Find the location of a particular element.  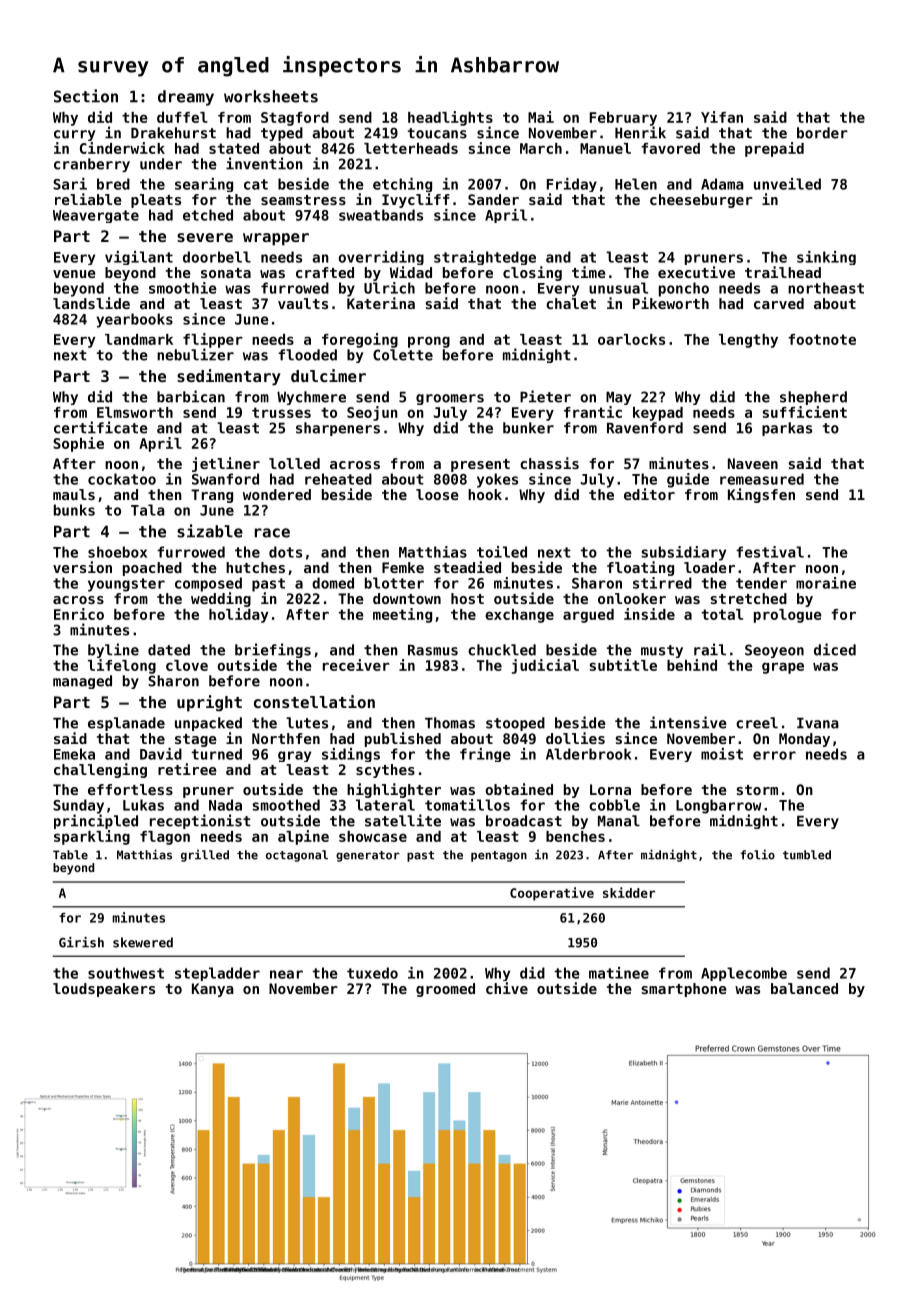

footnote is located at coordinates (822, 339).
